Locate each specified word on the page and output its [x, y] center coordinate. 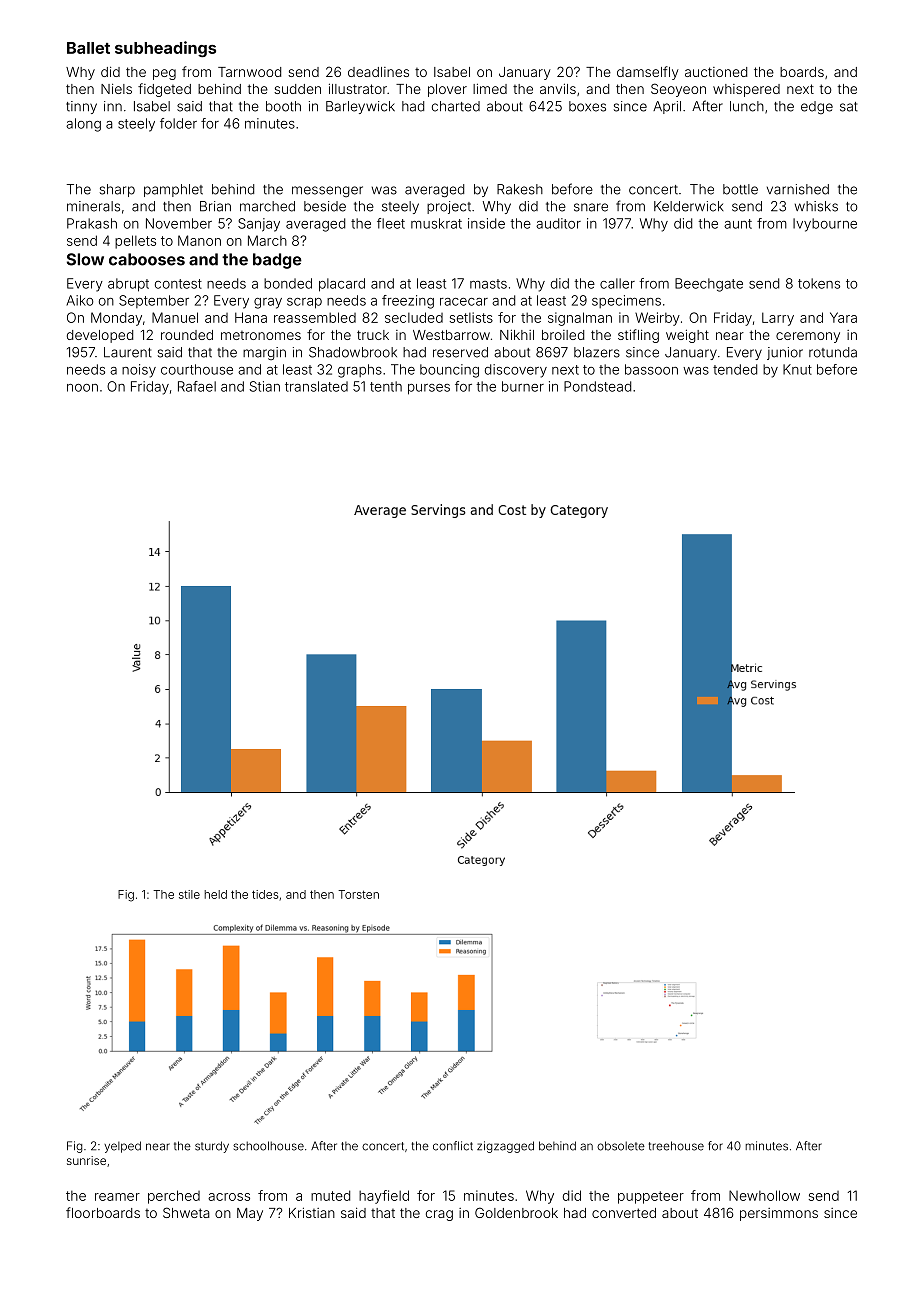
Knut [797, 369]
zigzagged [505, 1147]
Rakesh [520, 189]
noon [82, 388]
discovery [516, 371]
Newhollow [764, 1195]
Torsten [358, 894]
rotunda [833, 352]
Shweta [186, 1212]
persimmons [779, 1214]
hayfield [384, 1197]
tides [265, 894]
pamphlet [173, 190]
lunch [747, 106]
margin [264, 353]
